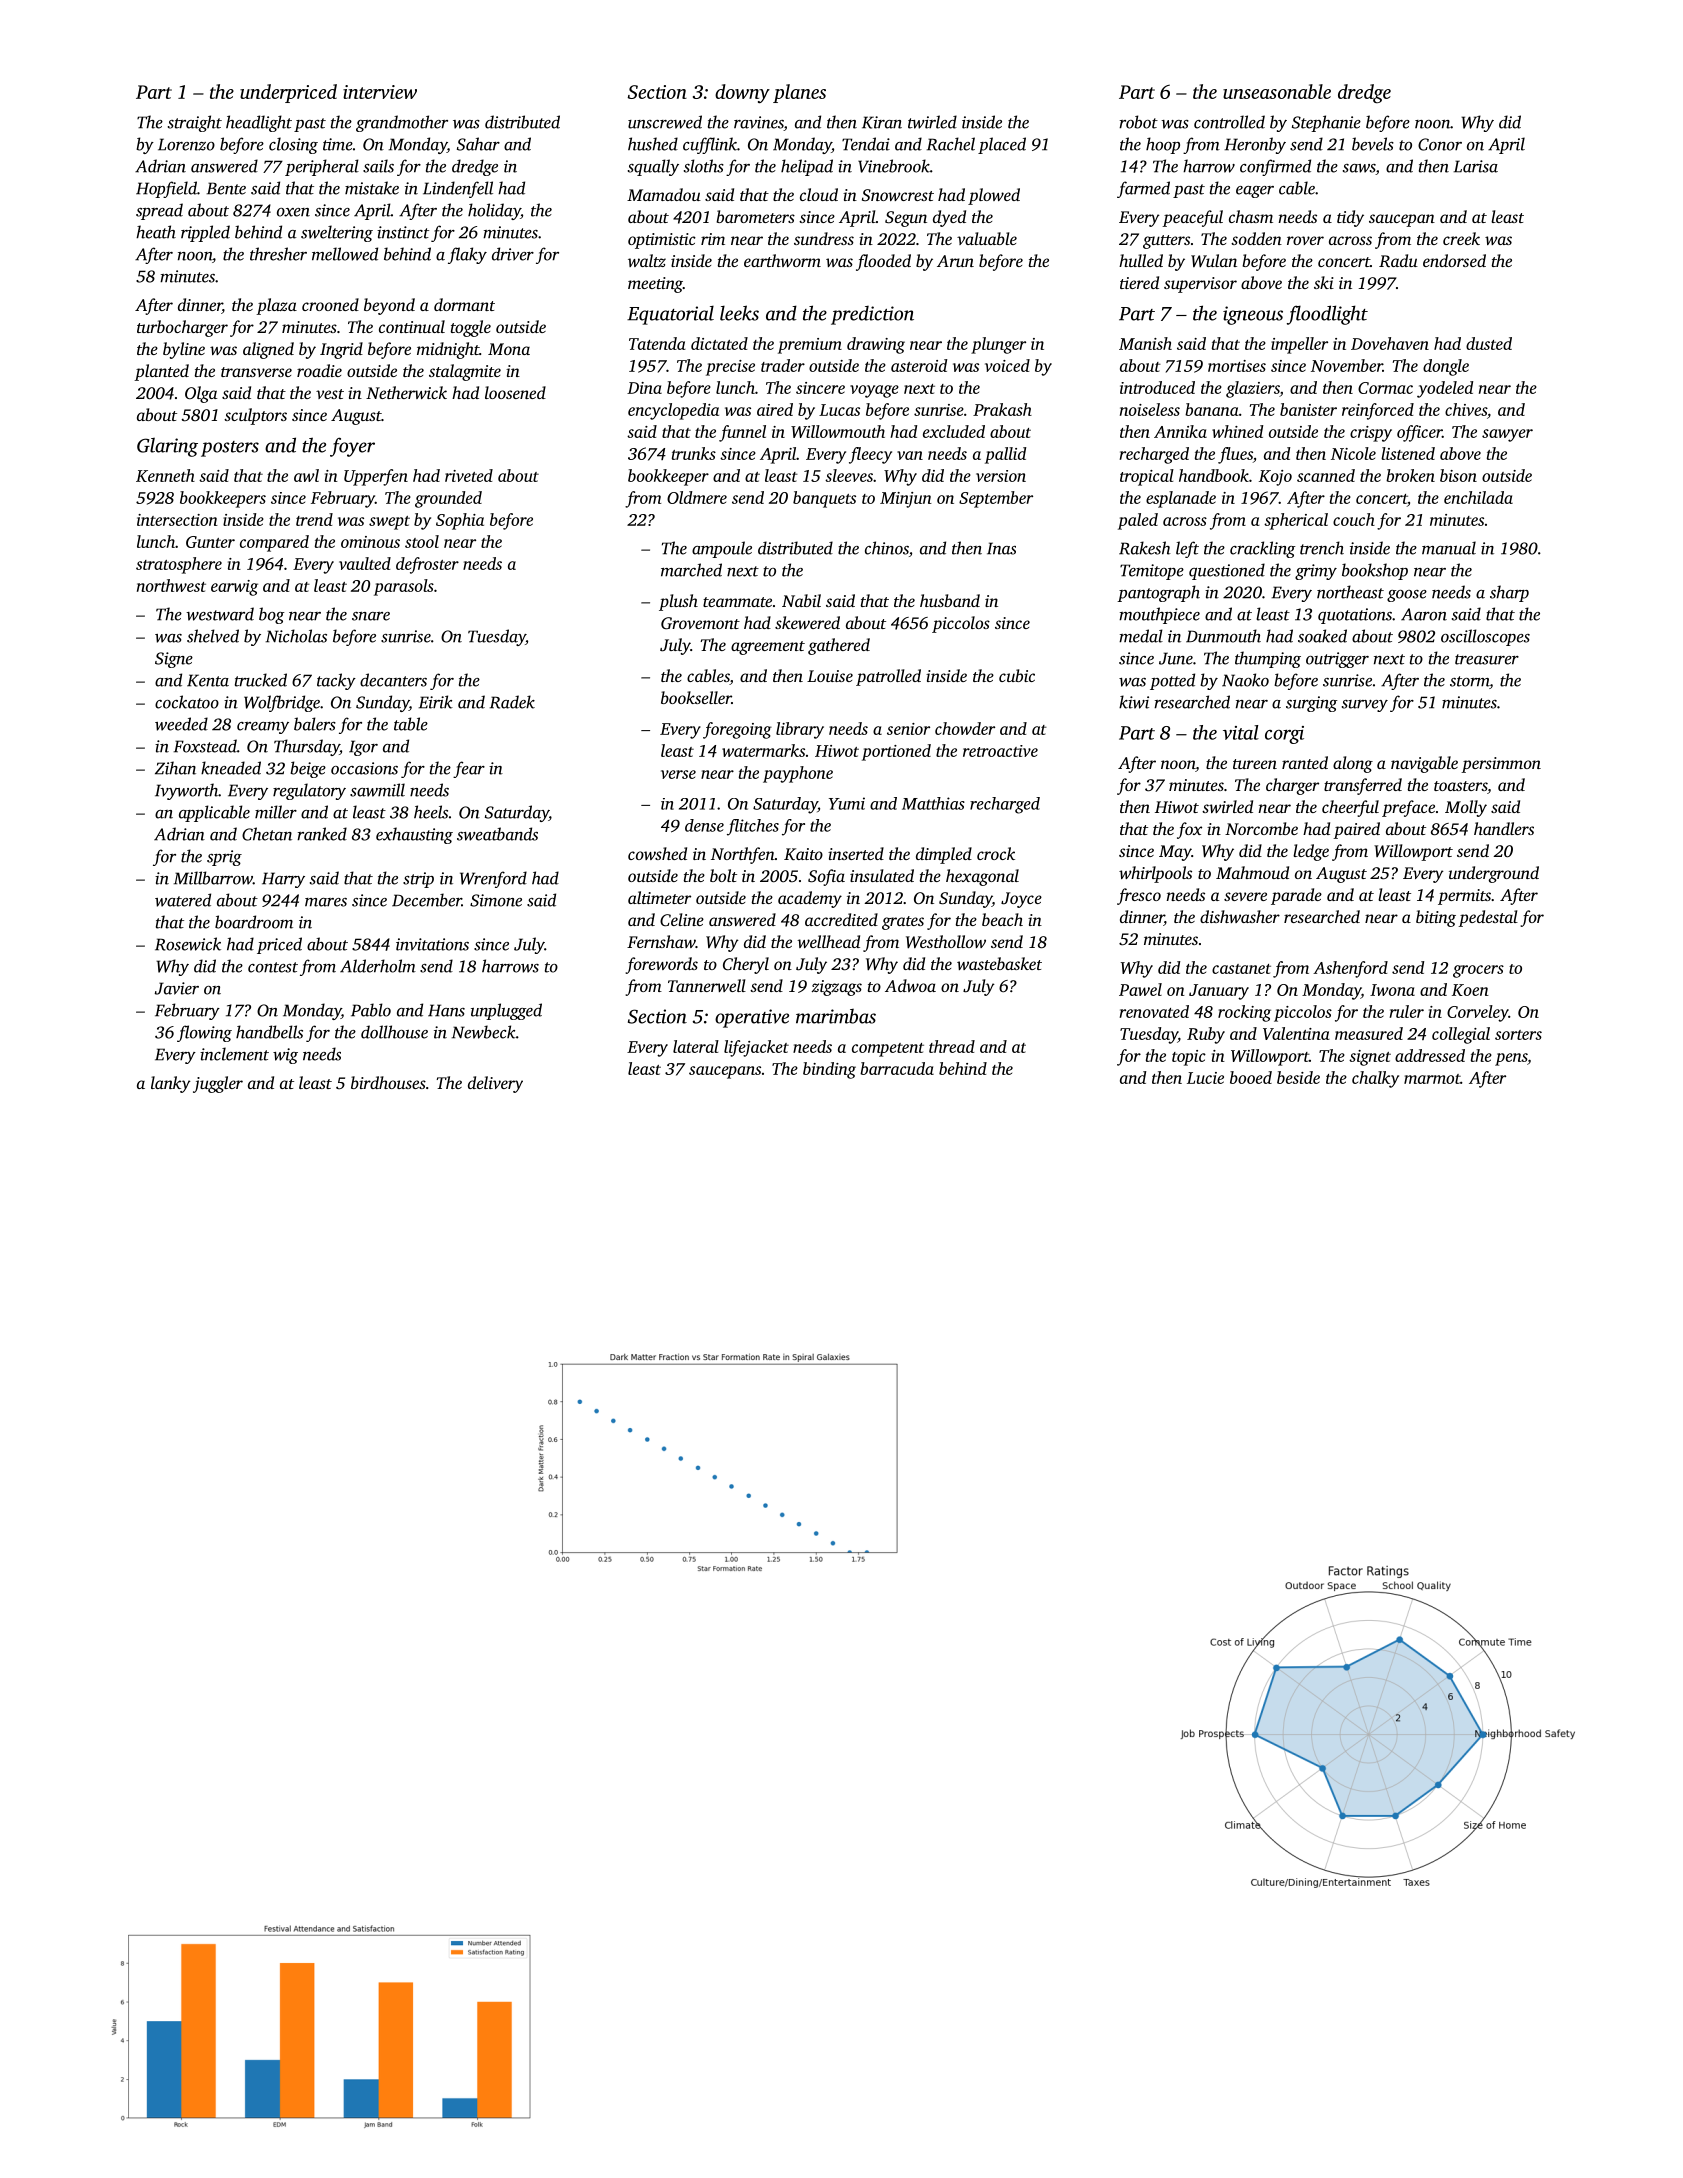 This page has height=2178, width=1683. Describe the element at coordinates (495, 1084) in the page. I see `delivery` at that location.
